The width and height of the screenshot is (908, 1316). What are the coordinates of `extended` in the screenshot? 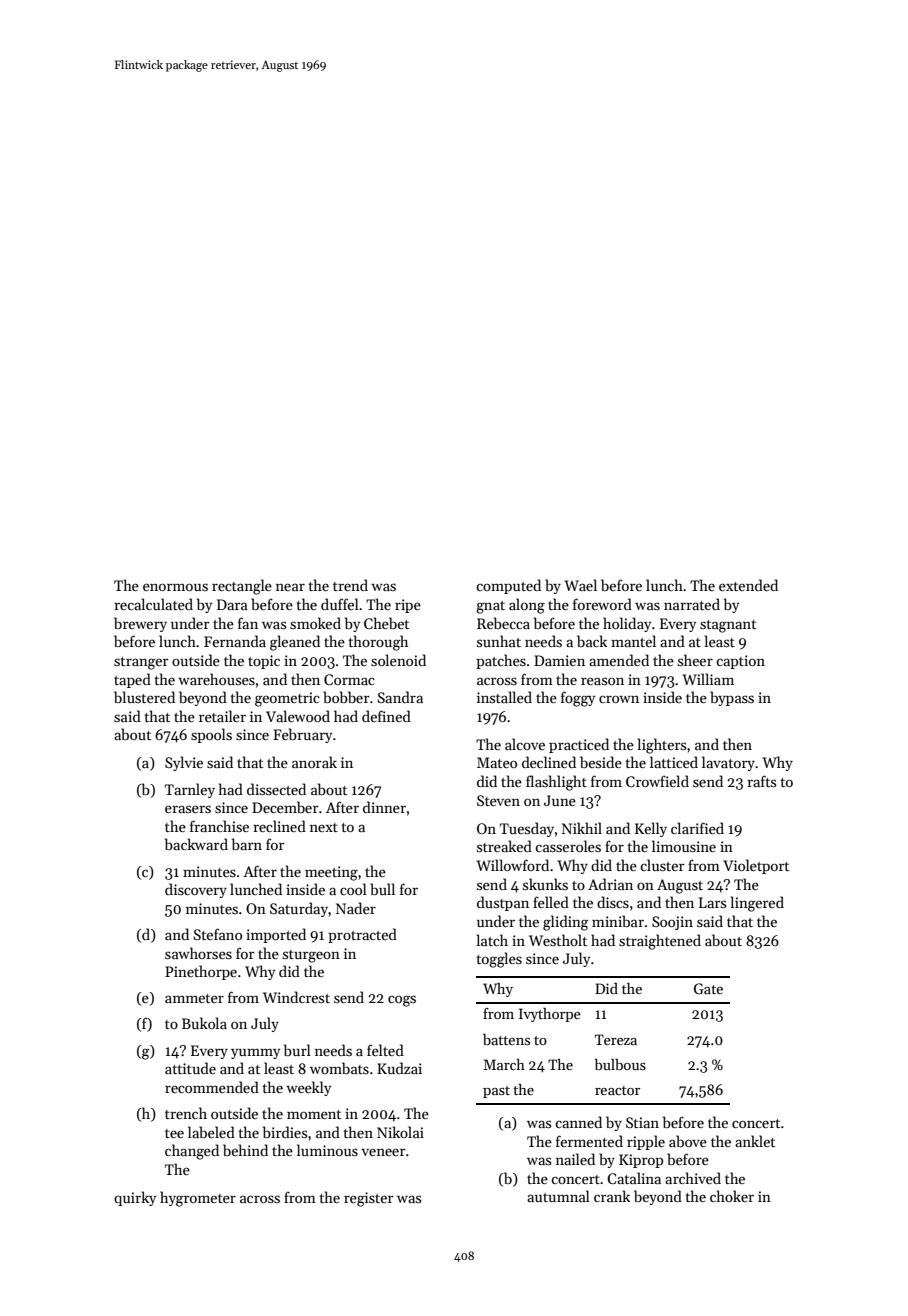 It's located at (748, 585).
